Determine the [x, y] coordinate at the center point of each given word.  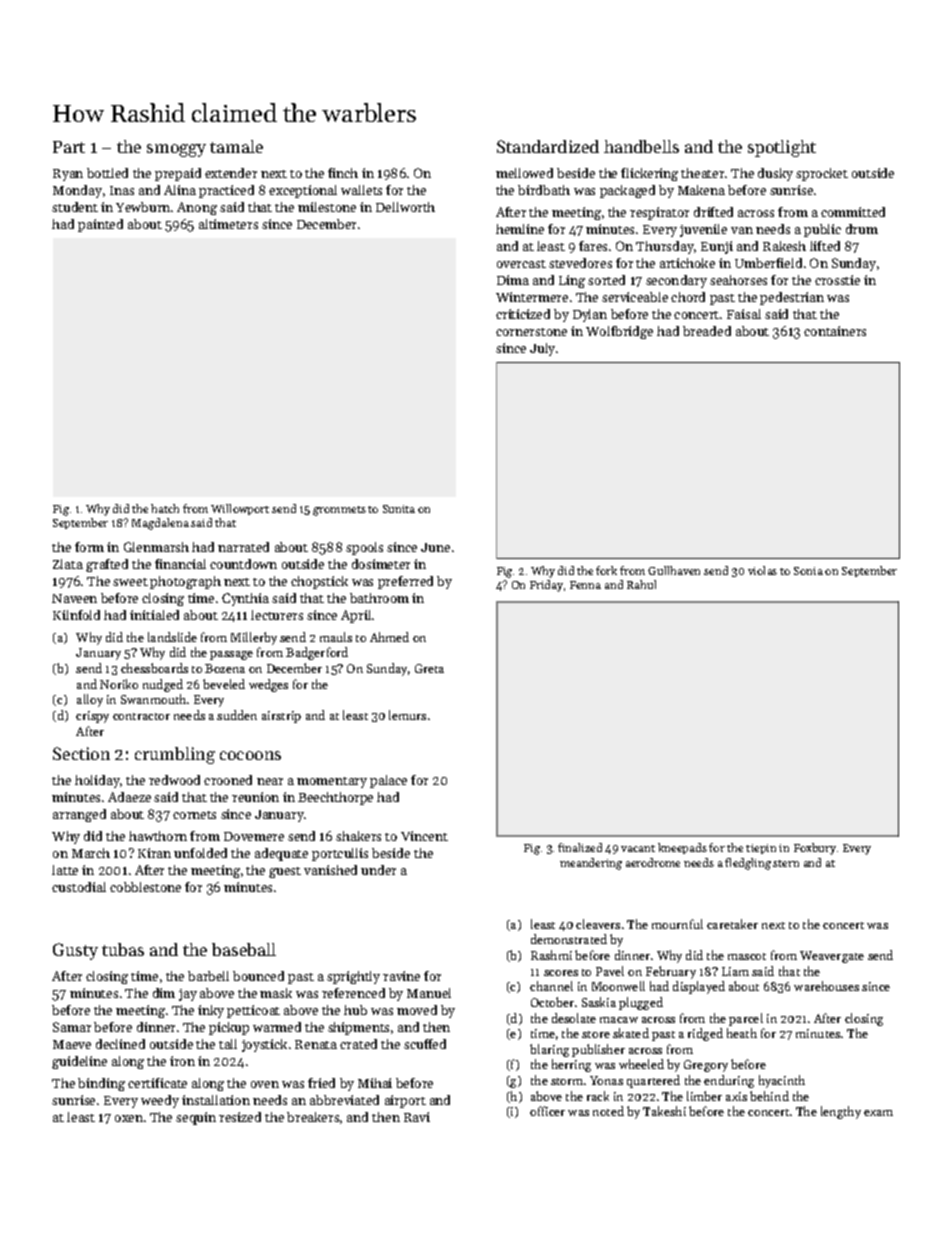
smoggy [176, 150]
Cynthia [245, 599]
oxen [129, 1118]
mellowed [524, 173]
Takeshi [664, 1111]
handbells [641, 146]
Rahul [641, 584]
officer [547, 1111]
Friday [546, 586]
